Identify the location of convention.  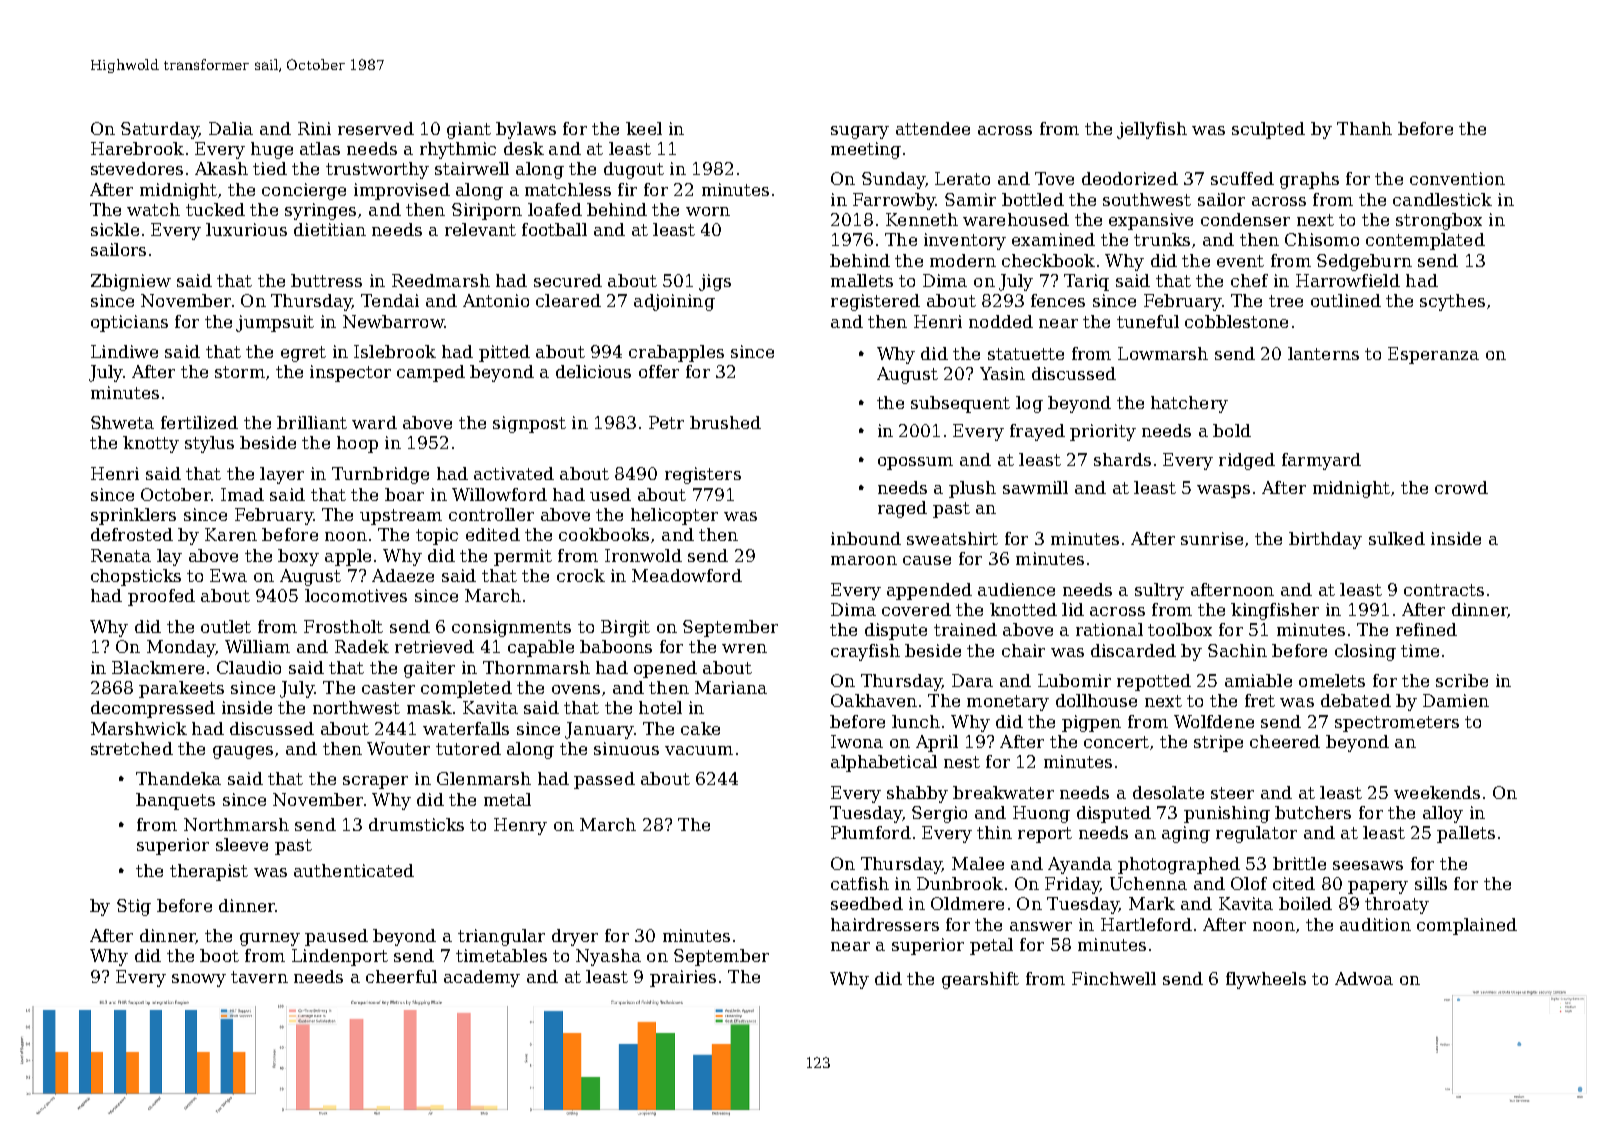
(1457, 178).
